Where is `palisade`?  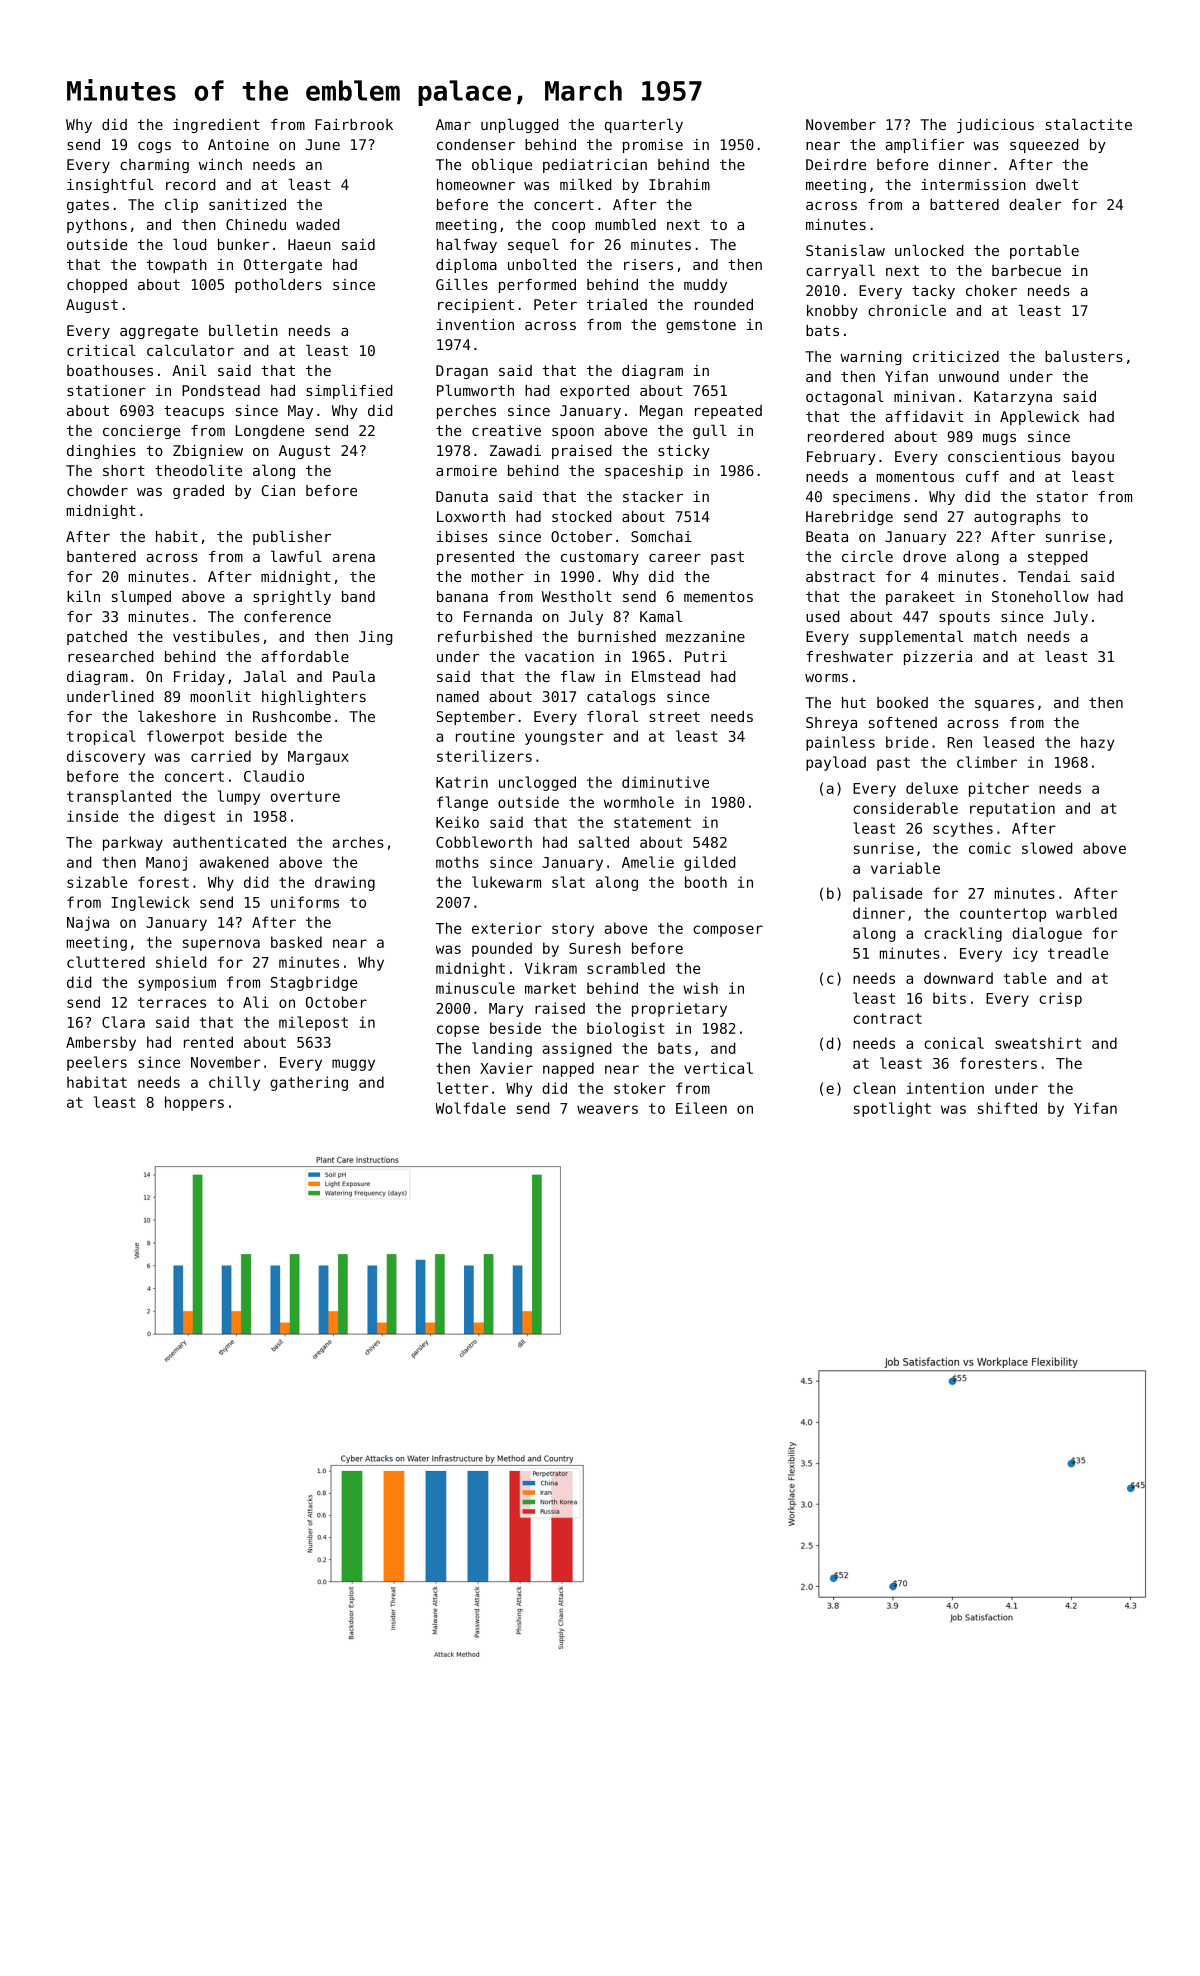
palisade is located at coordinates (887, 894).
